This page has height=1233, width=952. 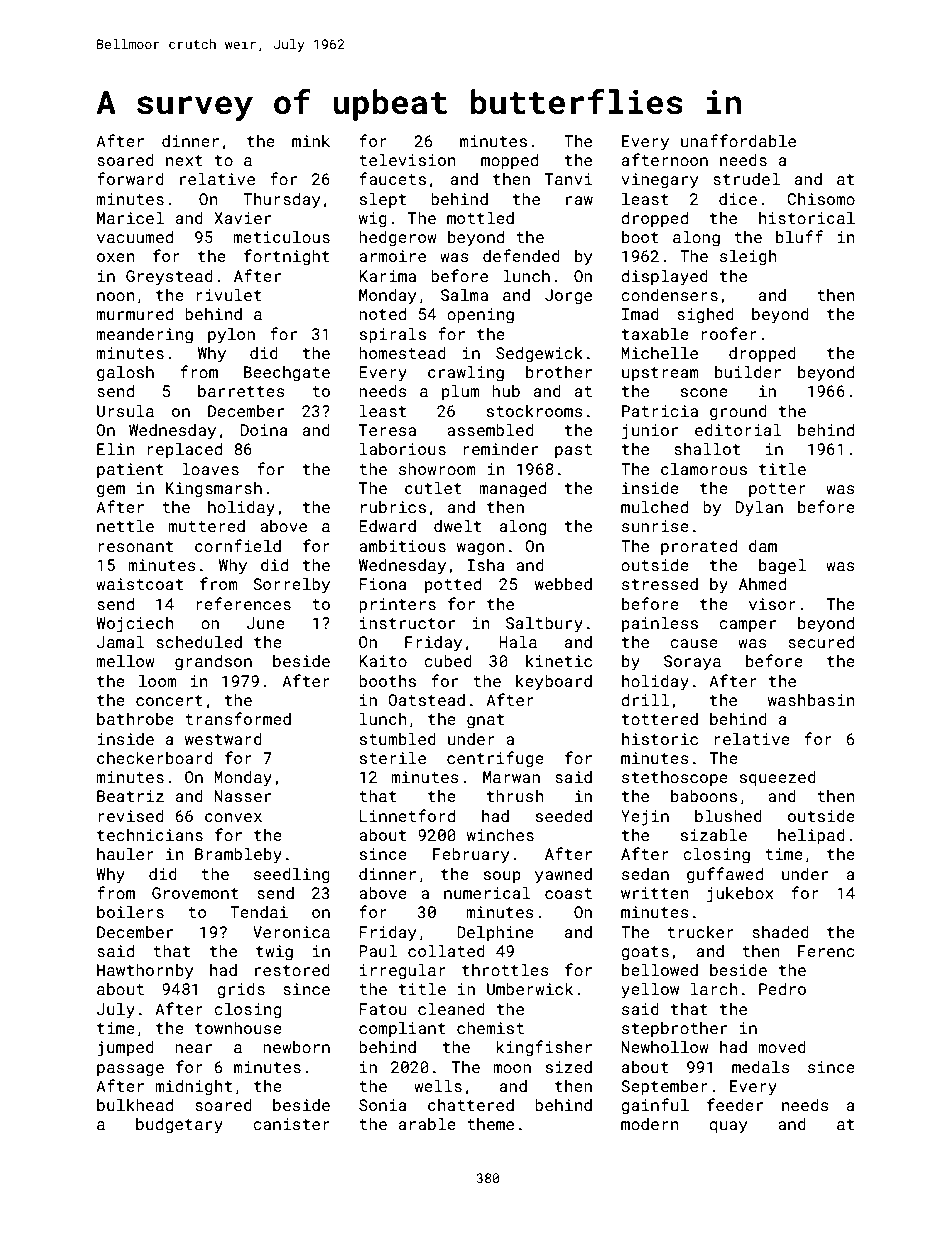 I want to click on unaffordable, so click(x=738, y=140).
